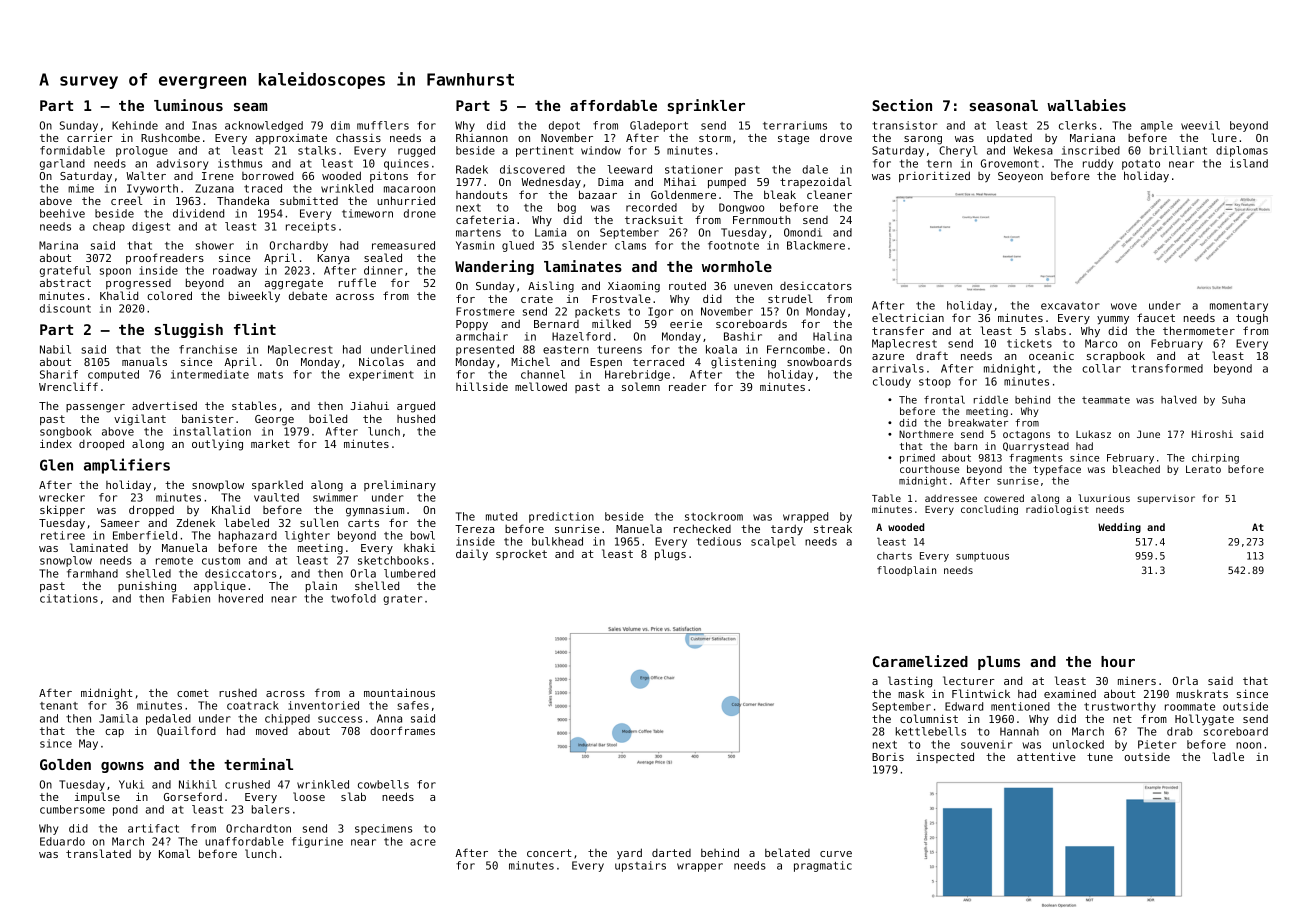 The height and width of the image is (924, 1308). Describe the element at coordinates (1086, 105) in the image. I see `wallabies` at that location.
